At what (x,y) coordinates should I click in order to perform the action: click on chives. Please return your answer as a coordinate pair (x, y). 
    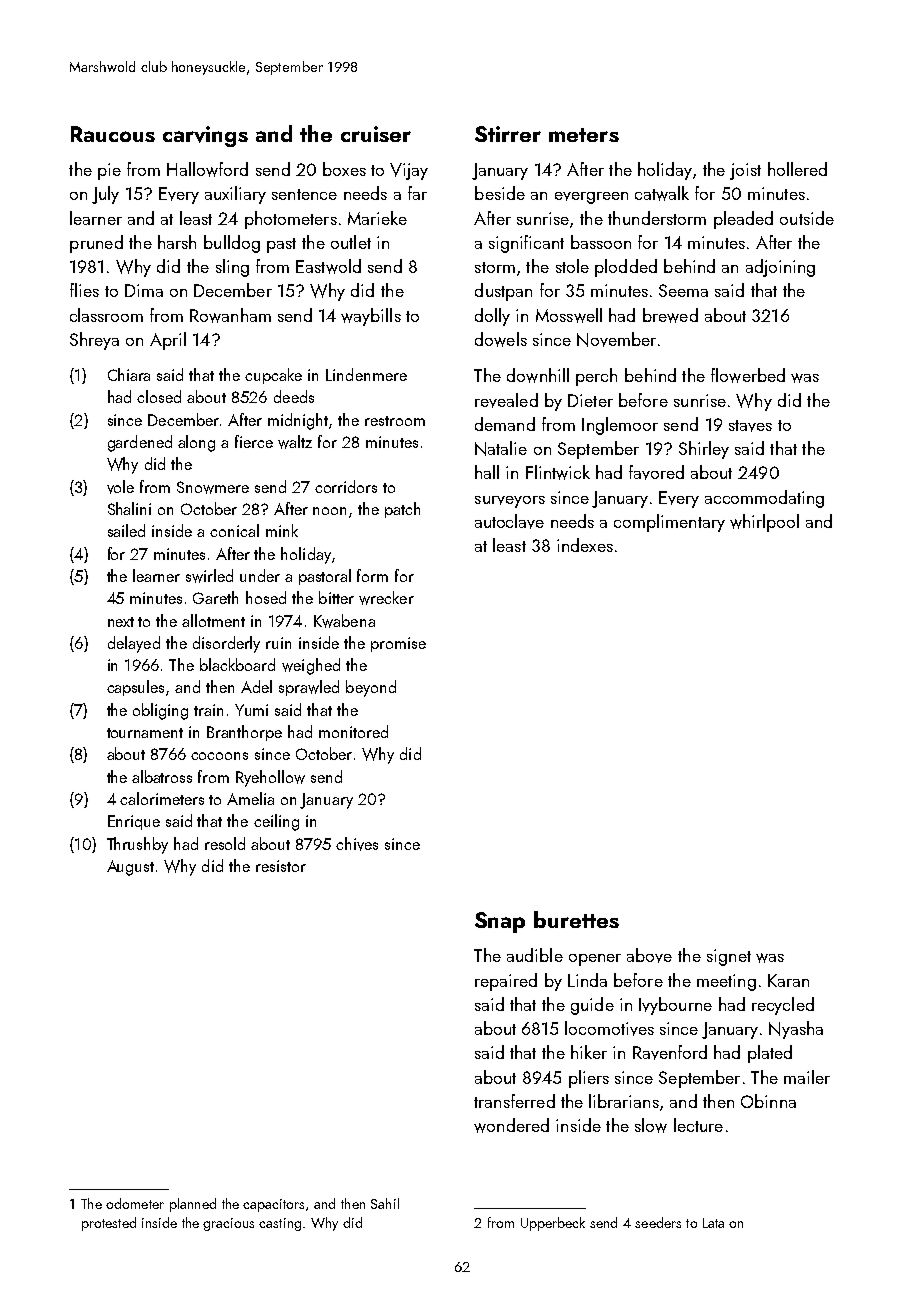
    Looking at the image, I should click on (357, 844).
